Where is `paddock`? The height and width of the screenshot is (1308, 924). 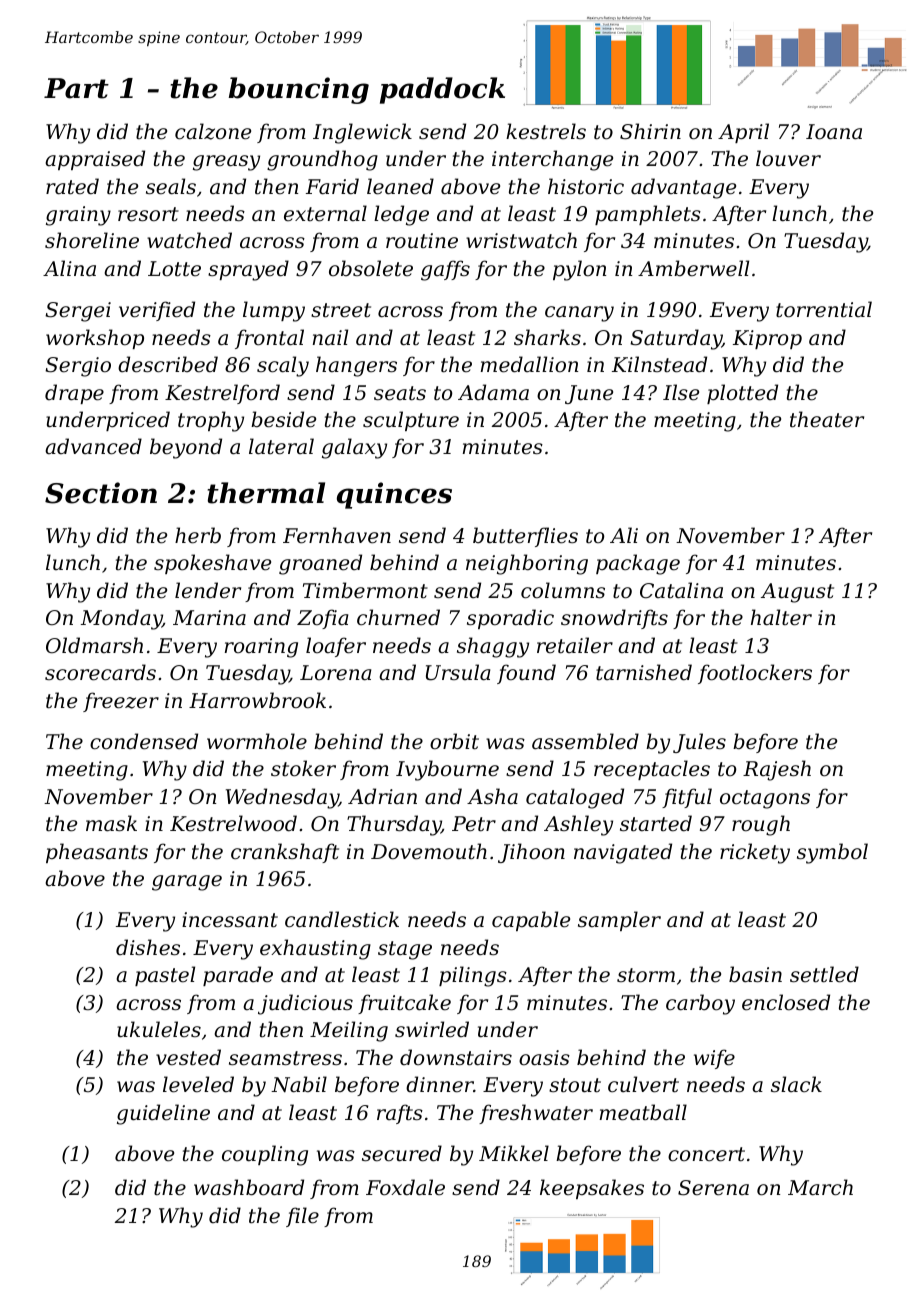 paddock is located at coordinates (442, 90).
